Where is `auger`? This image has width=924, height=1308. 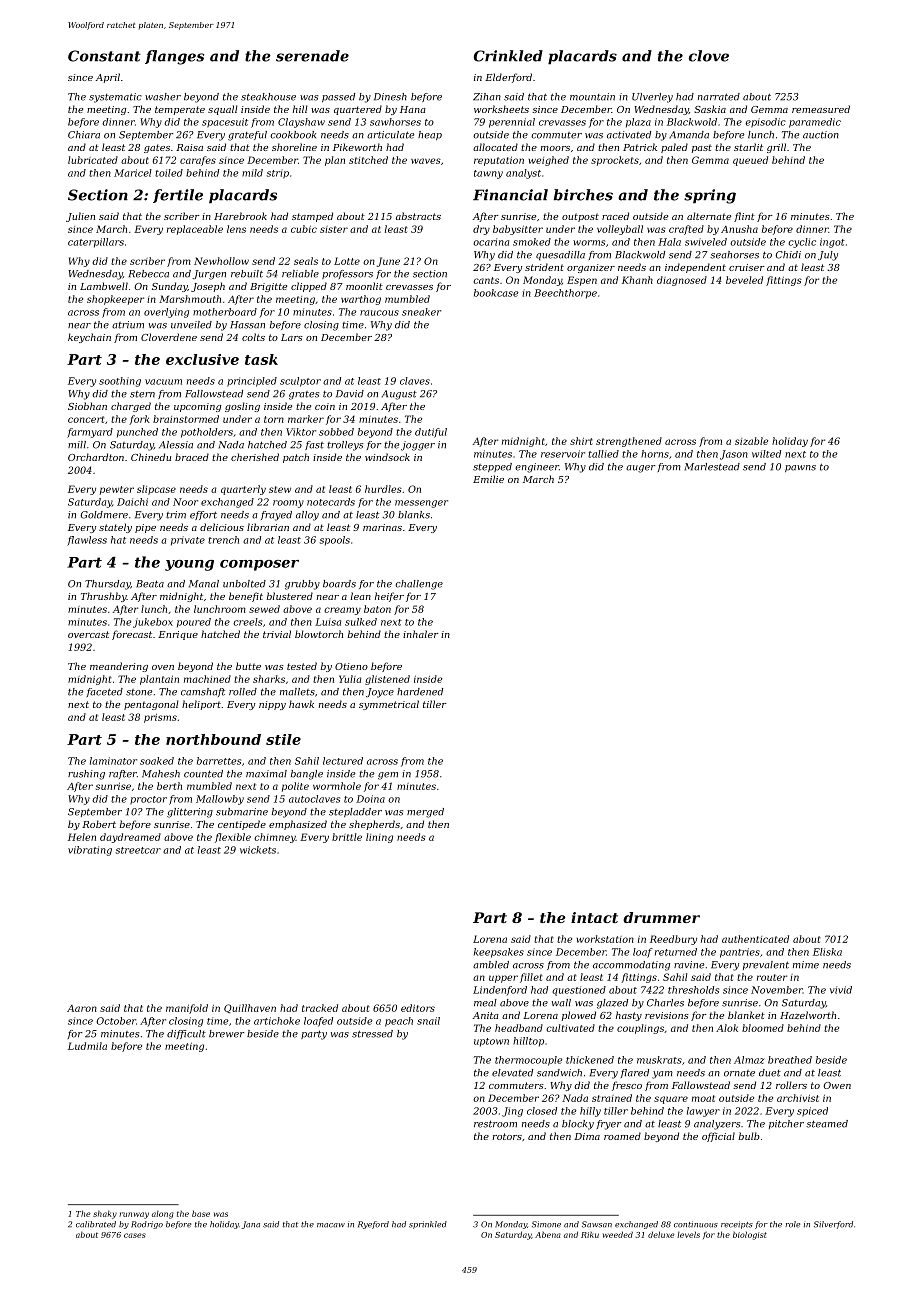
auger is located at coordinates (640, 469).
